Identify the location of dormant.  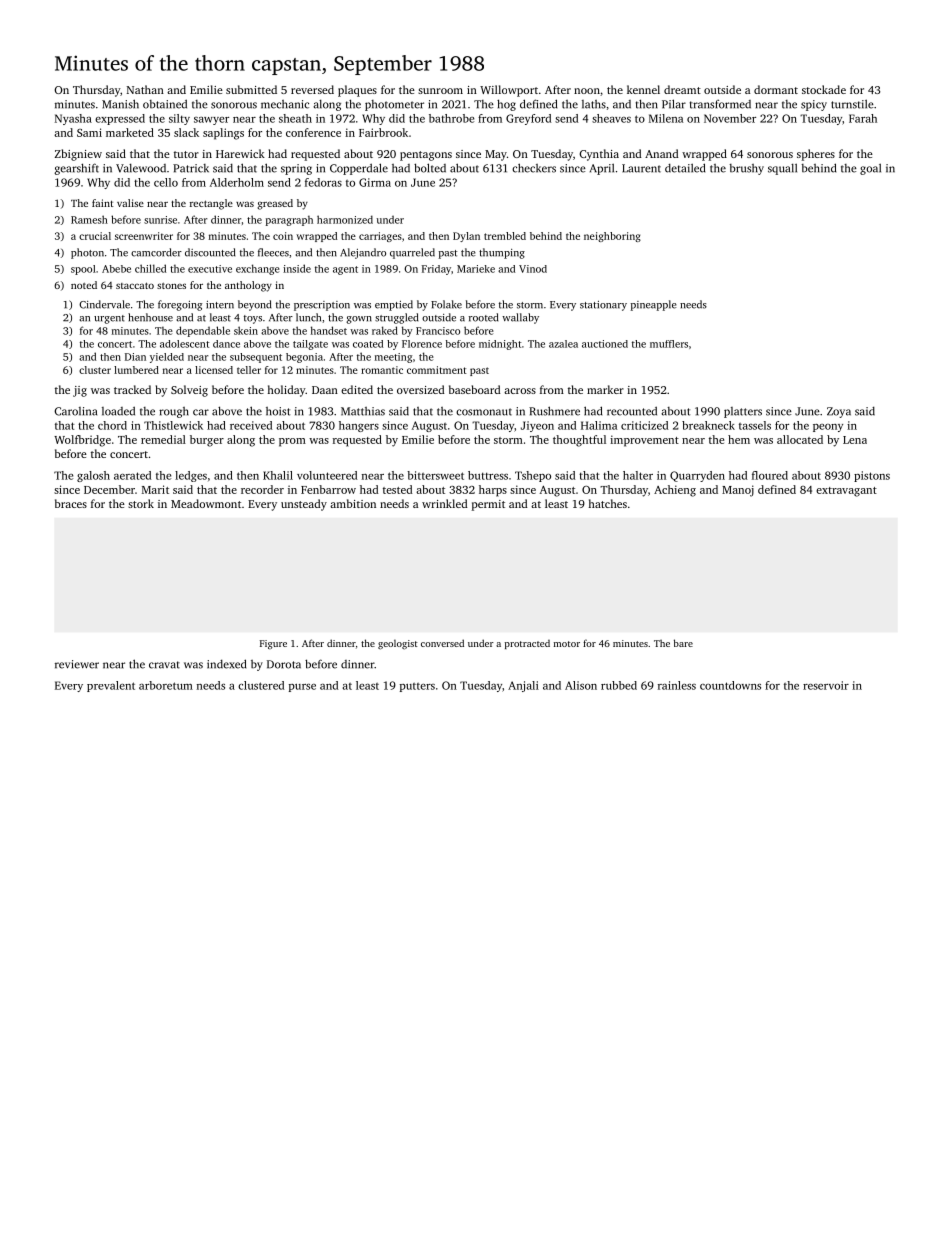
(776, 89).
